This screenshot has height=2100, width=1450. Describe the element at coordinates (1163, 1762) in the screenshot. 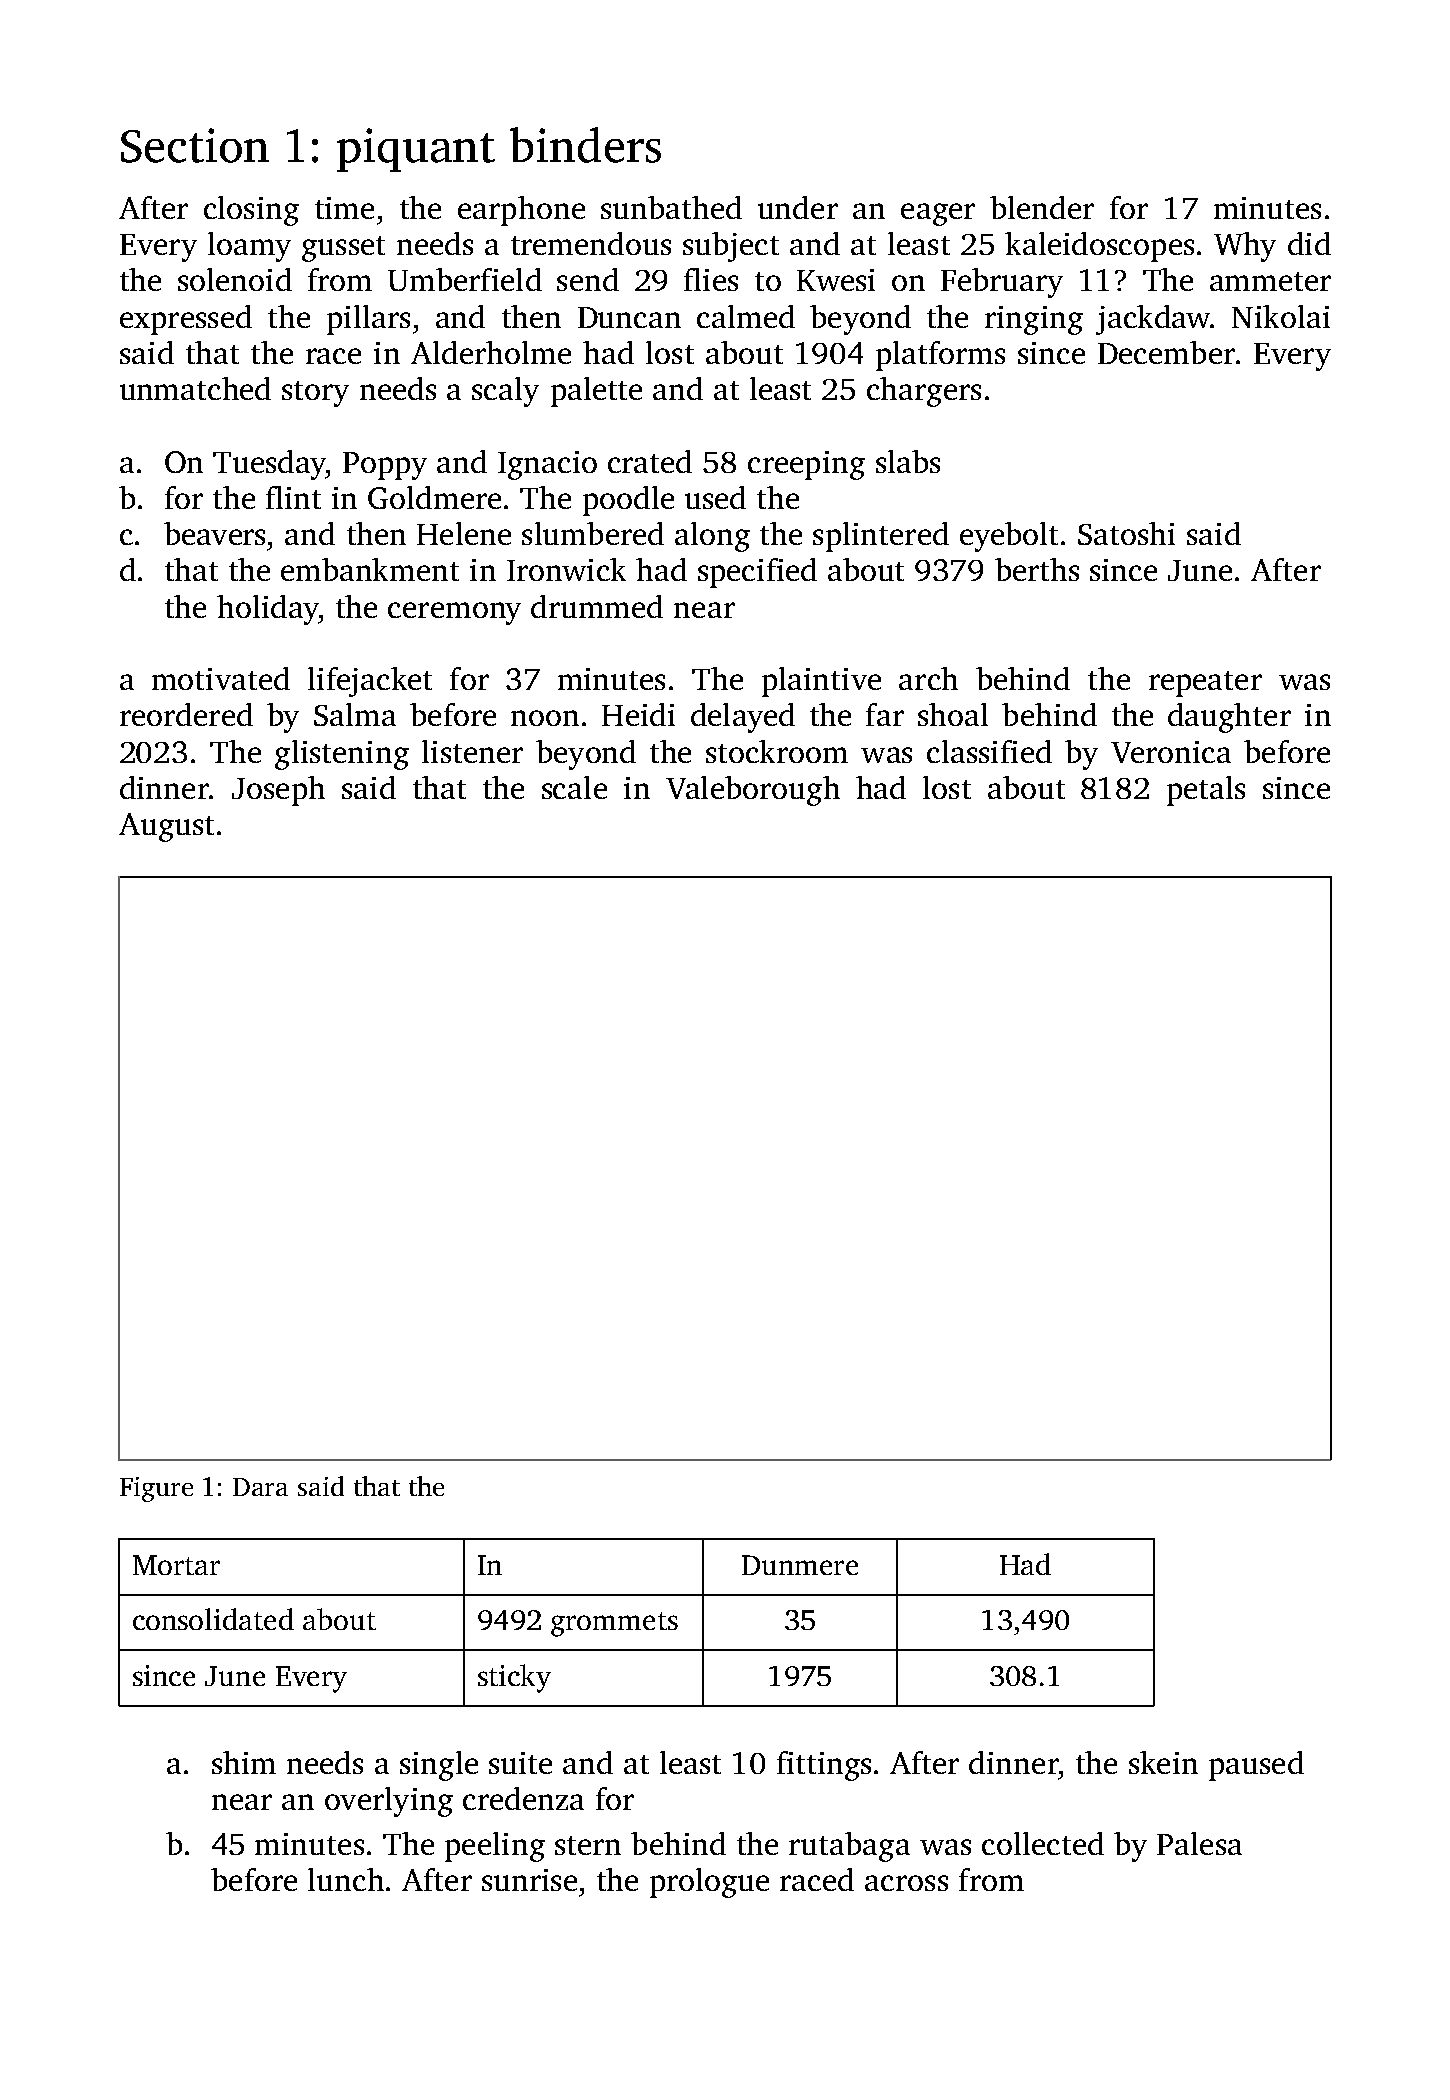

I see `skein` at that location.
